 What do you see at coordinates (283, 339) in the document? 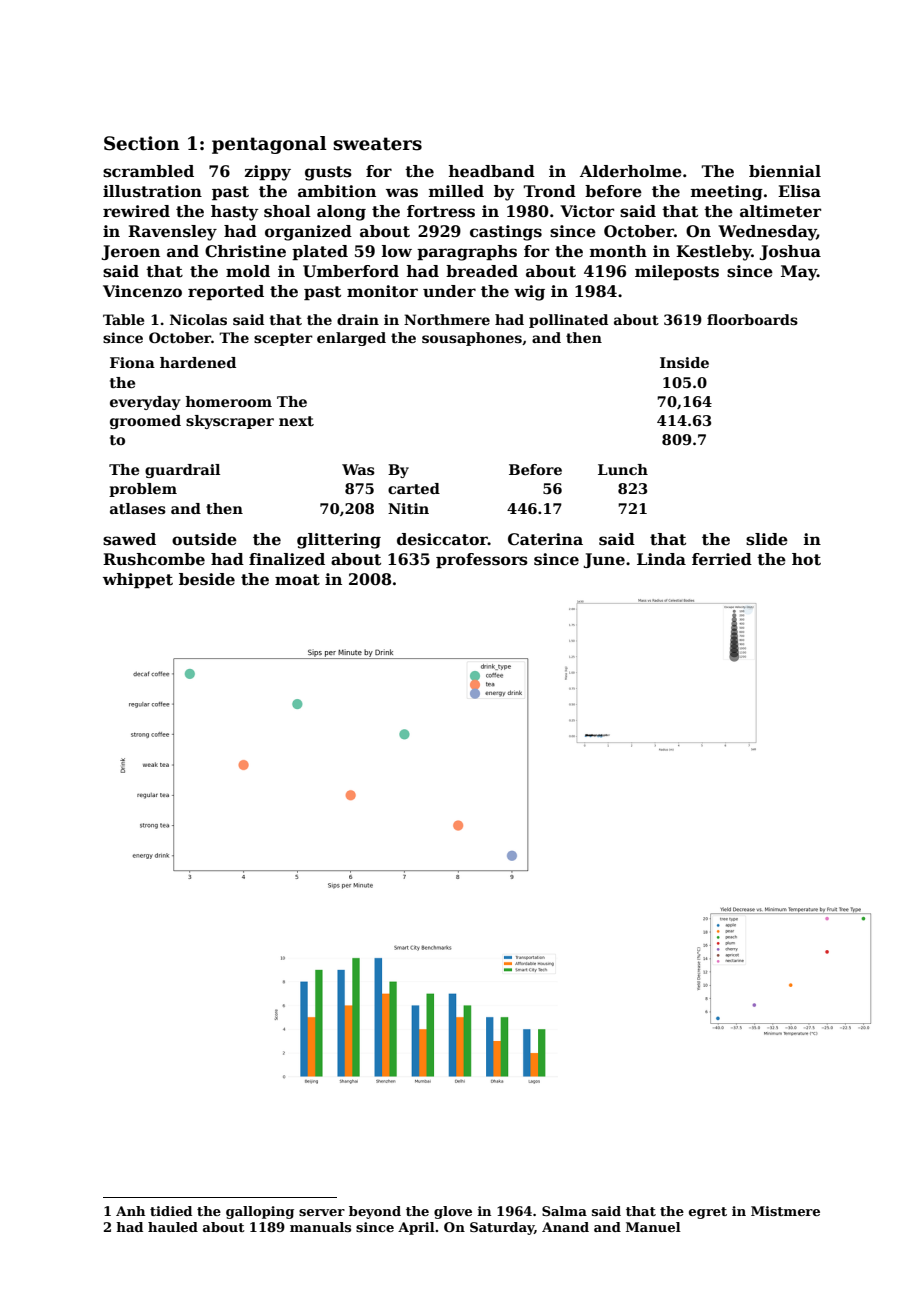
I see `scepter` at bounding box center [283, 339].
